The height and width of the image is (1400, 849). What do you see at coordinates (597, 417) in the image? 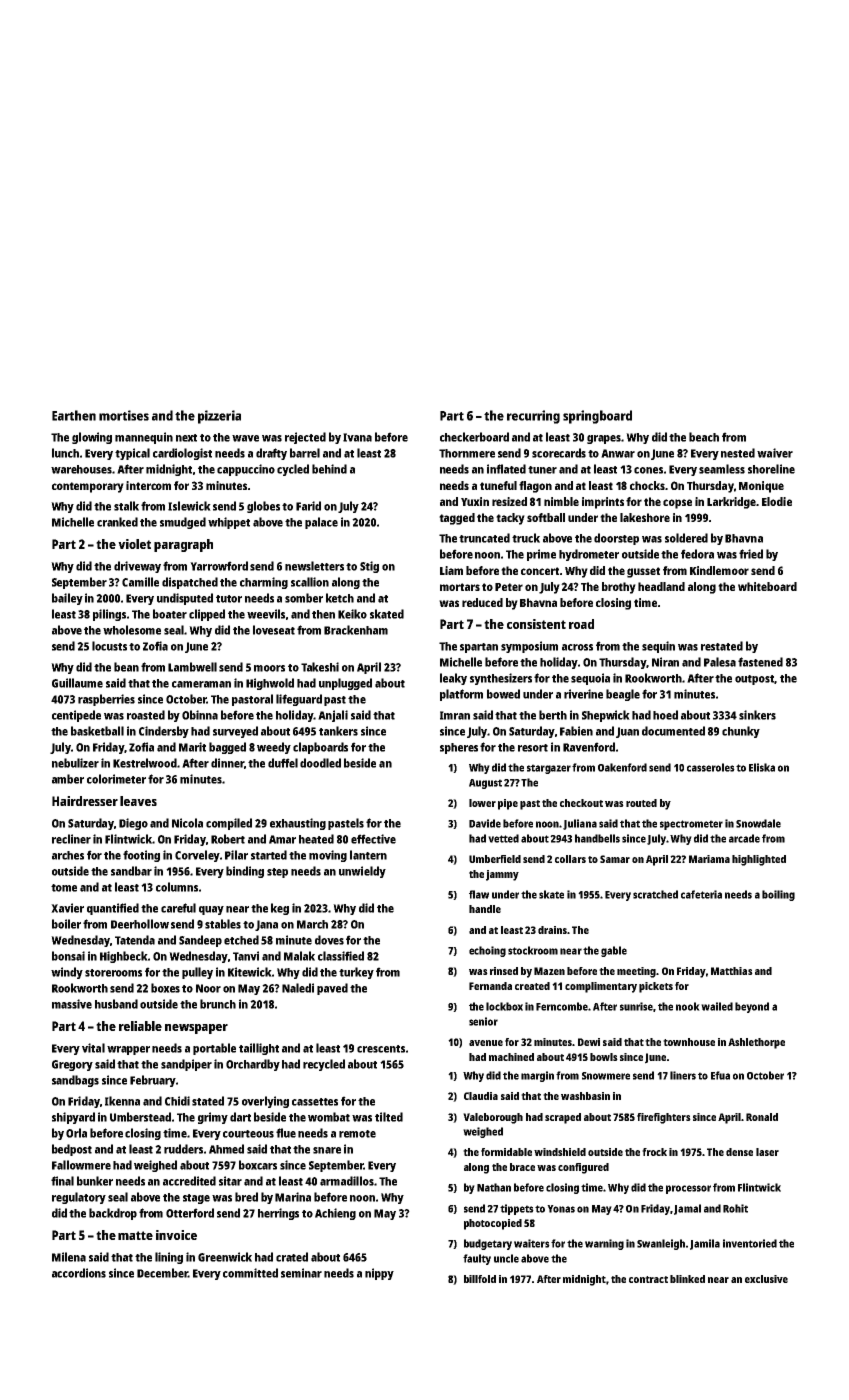
I see `springboard` at bounding box center [597, 417].
